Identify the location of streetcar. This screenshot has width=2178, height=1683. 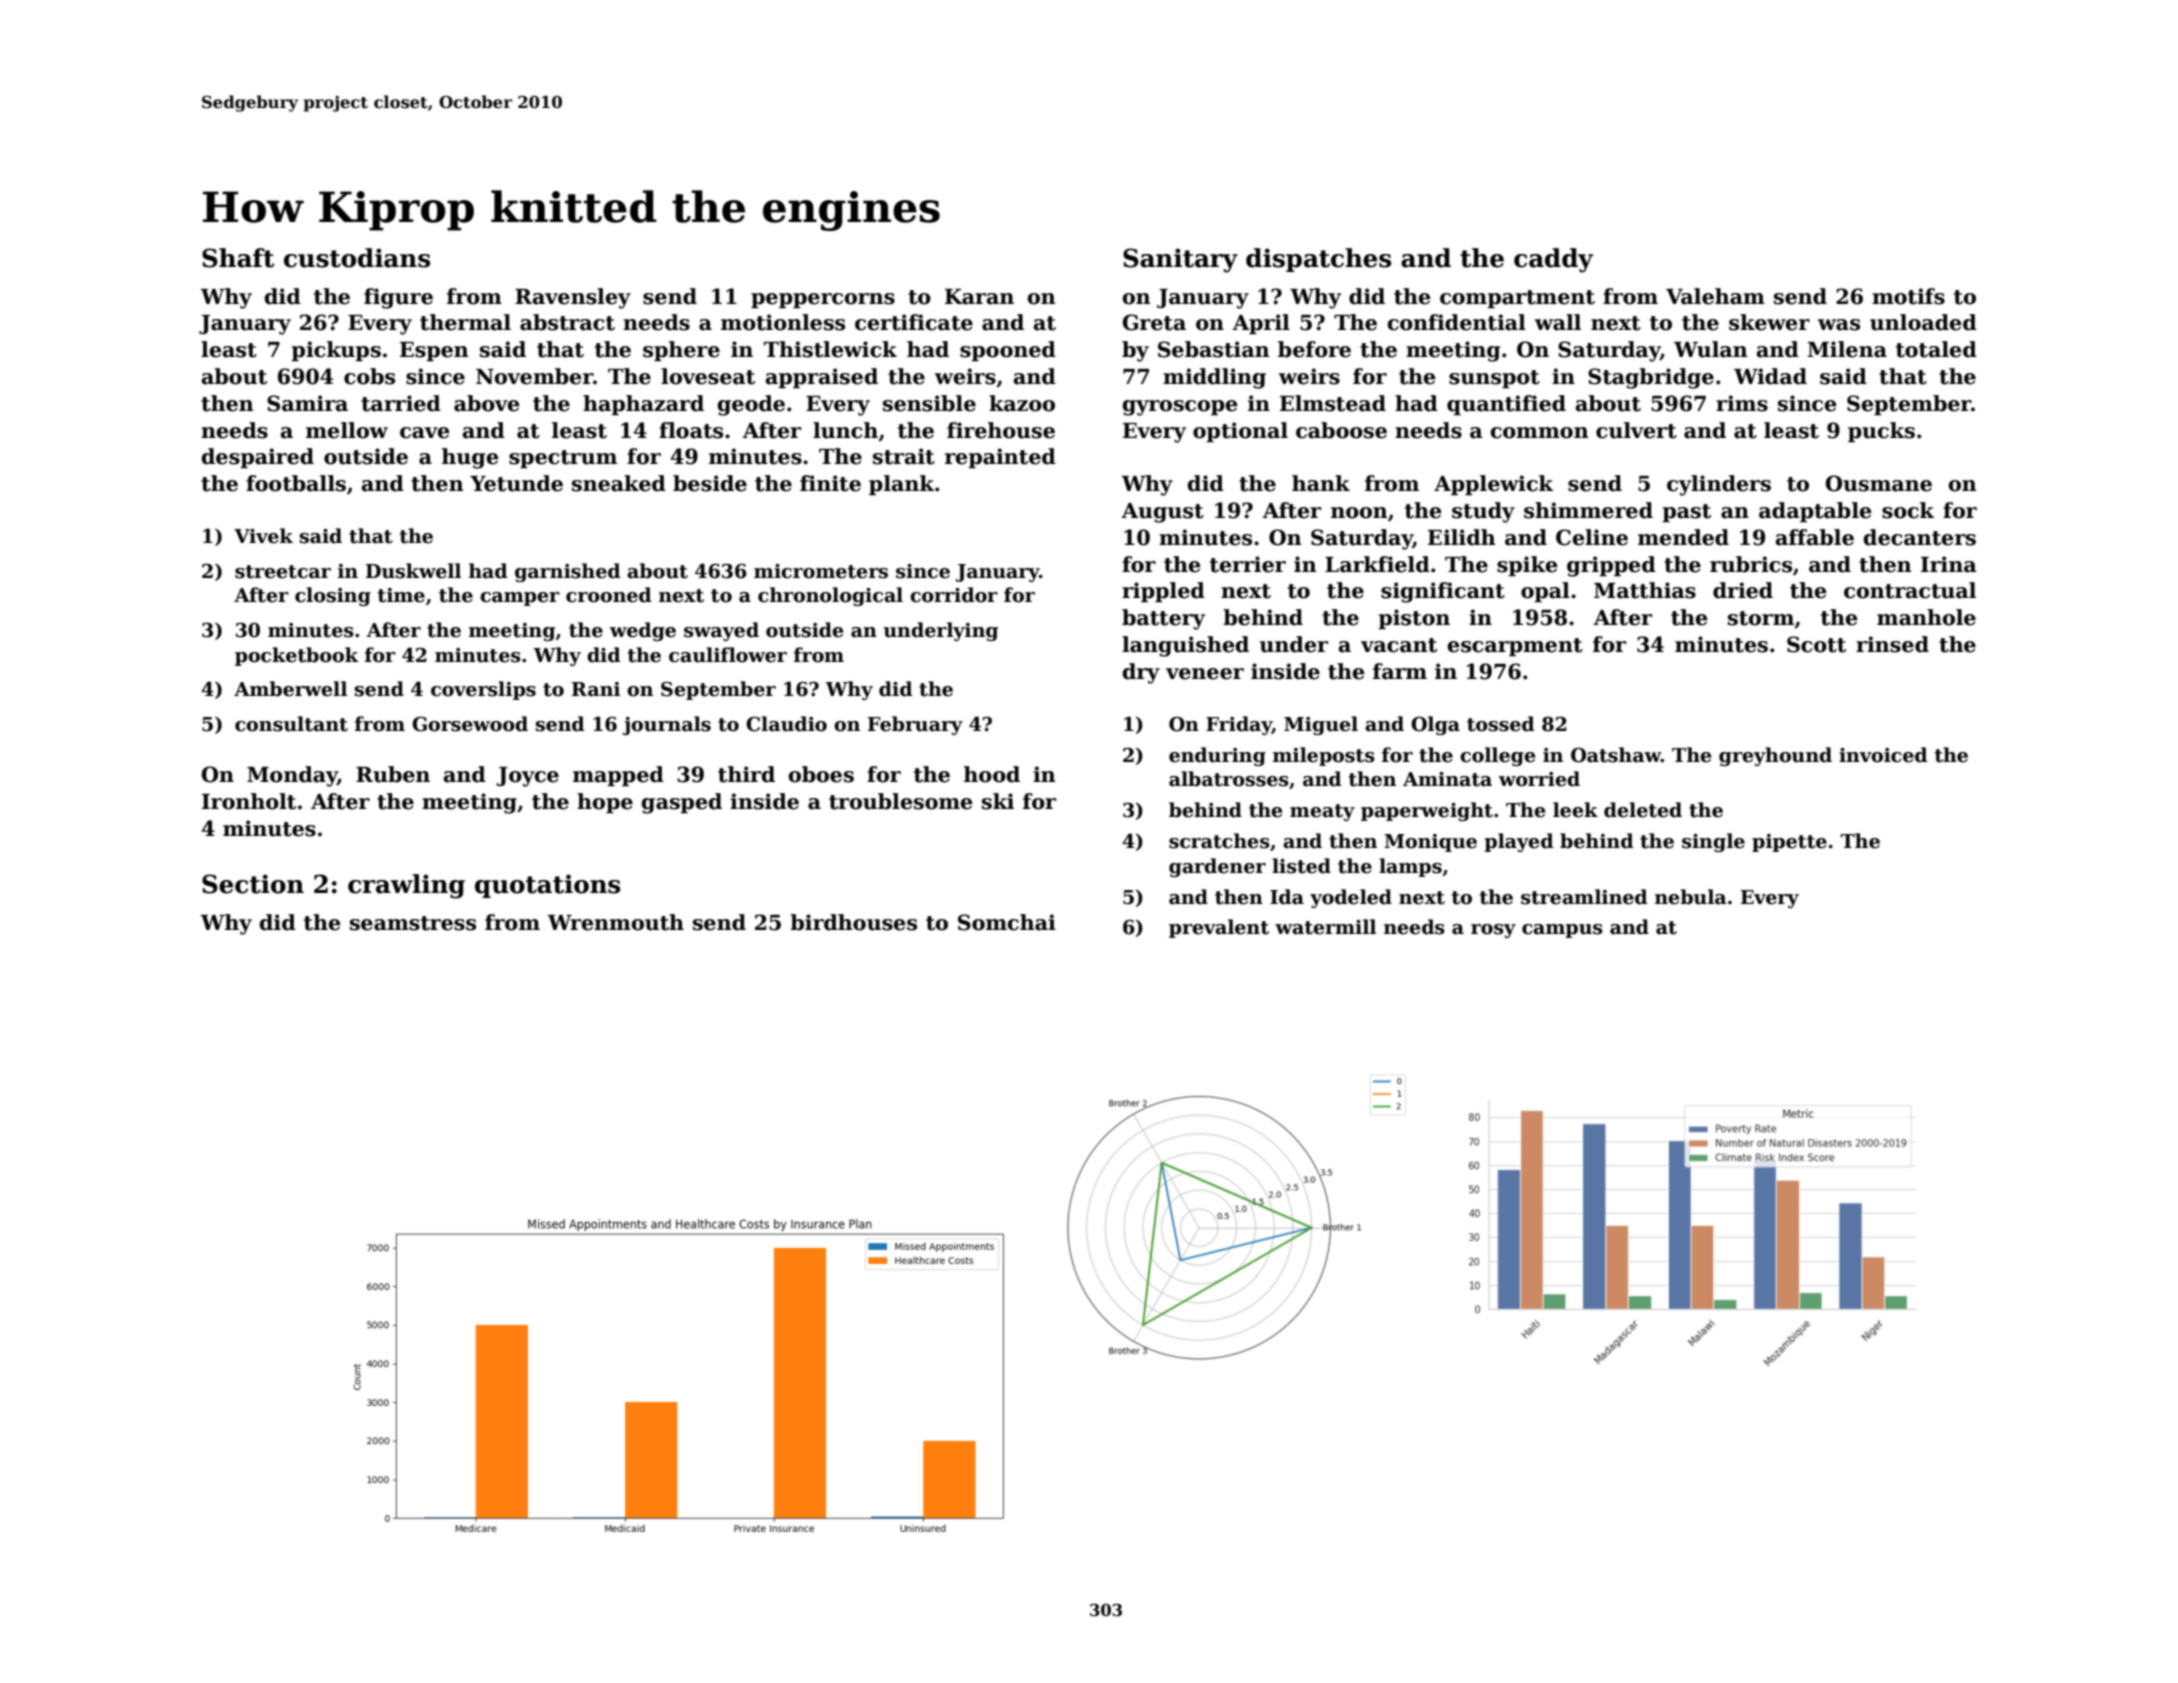
(283, 572).
